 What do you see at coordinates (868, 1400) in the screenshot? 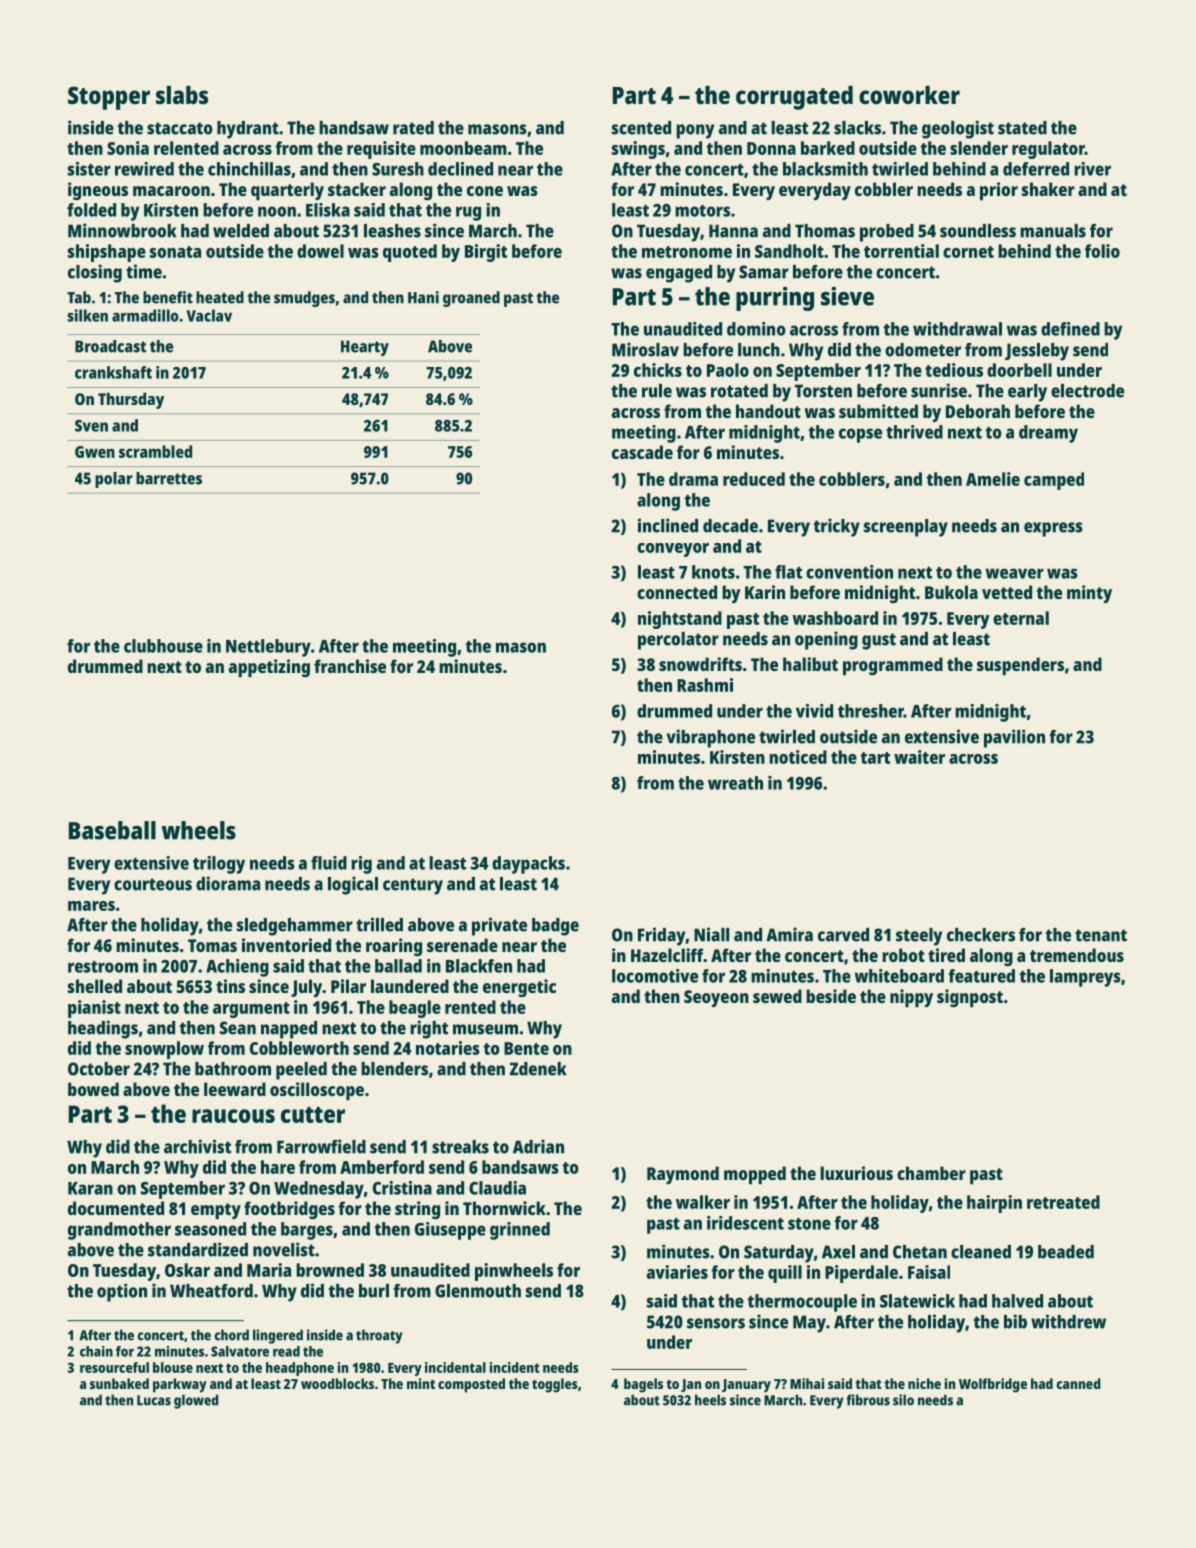
I see `fibrous` at bounding box center [868, 1400].
